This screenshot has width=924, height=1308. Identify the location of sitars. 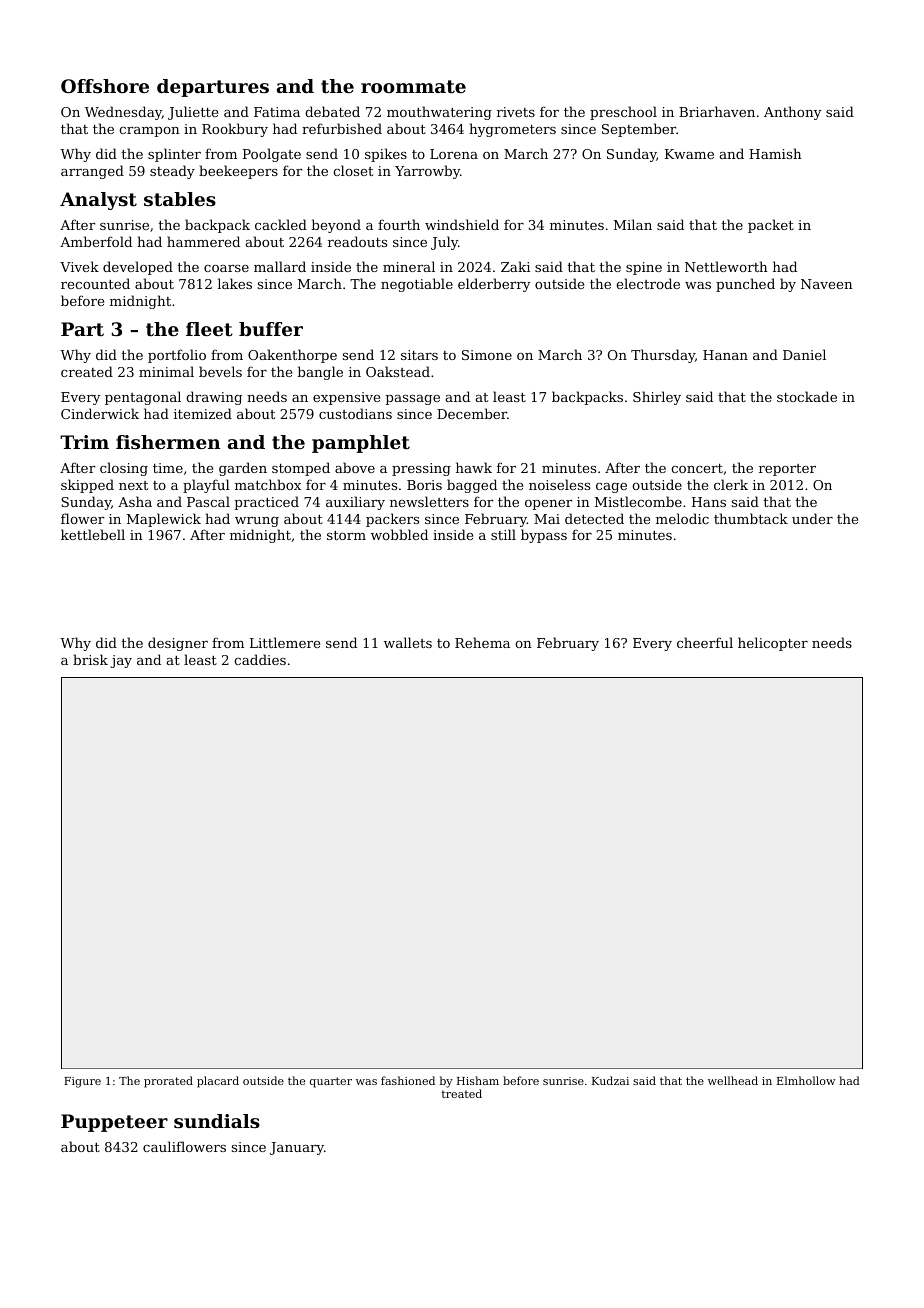
(419, 355).
